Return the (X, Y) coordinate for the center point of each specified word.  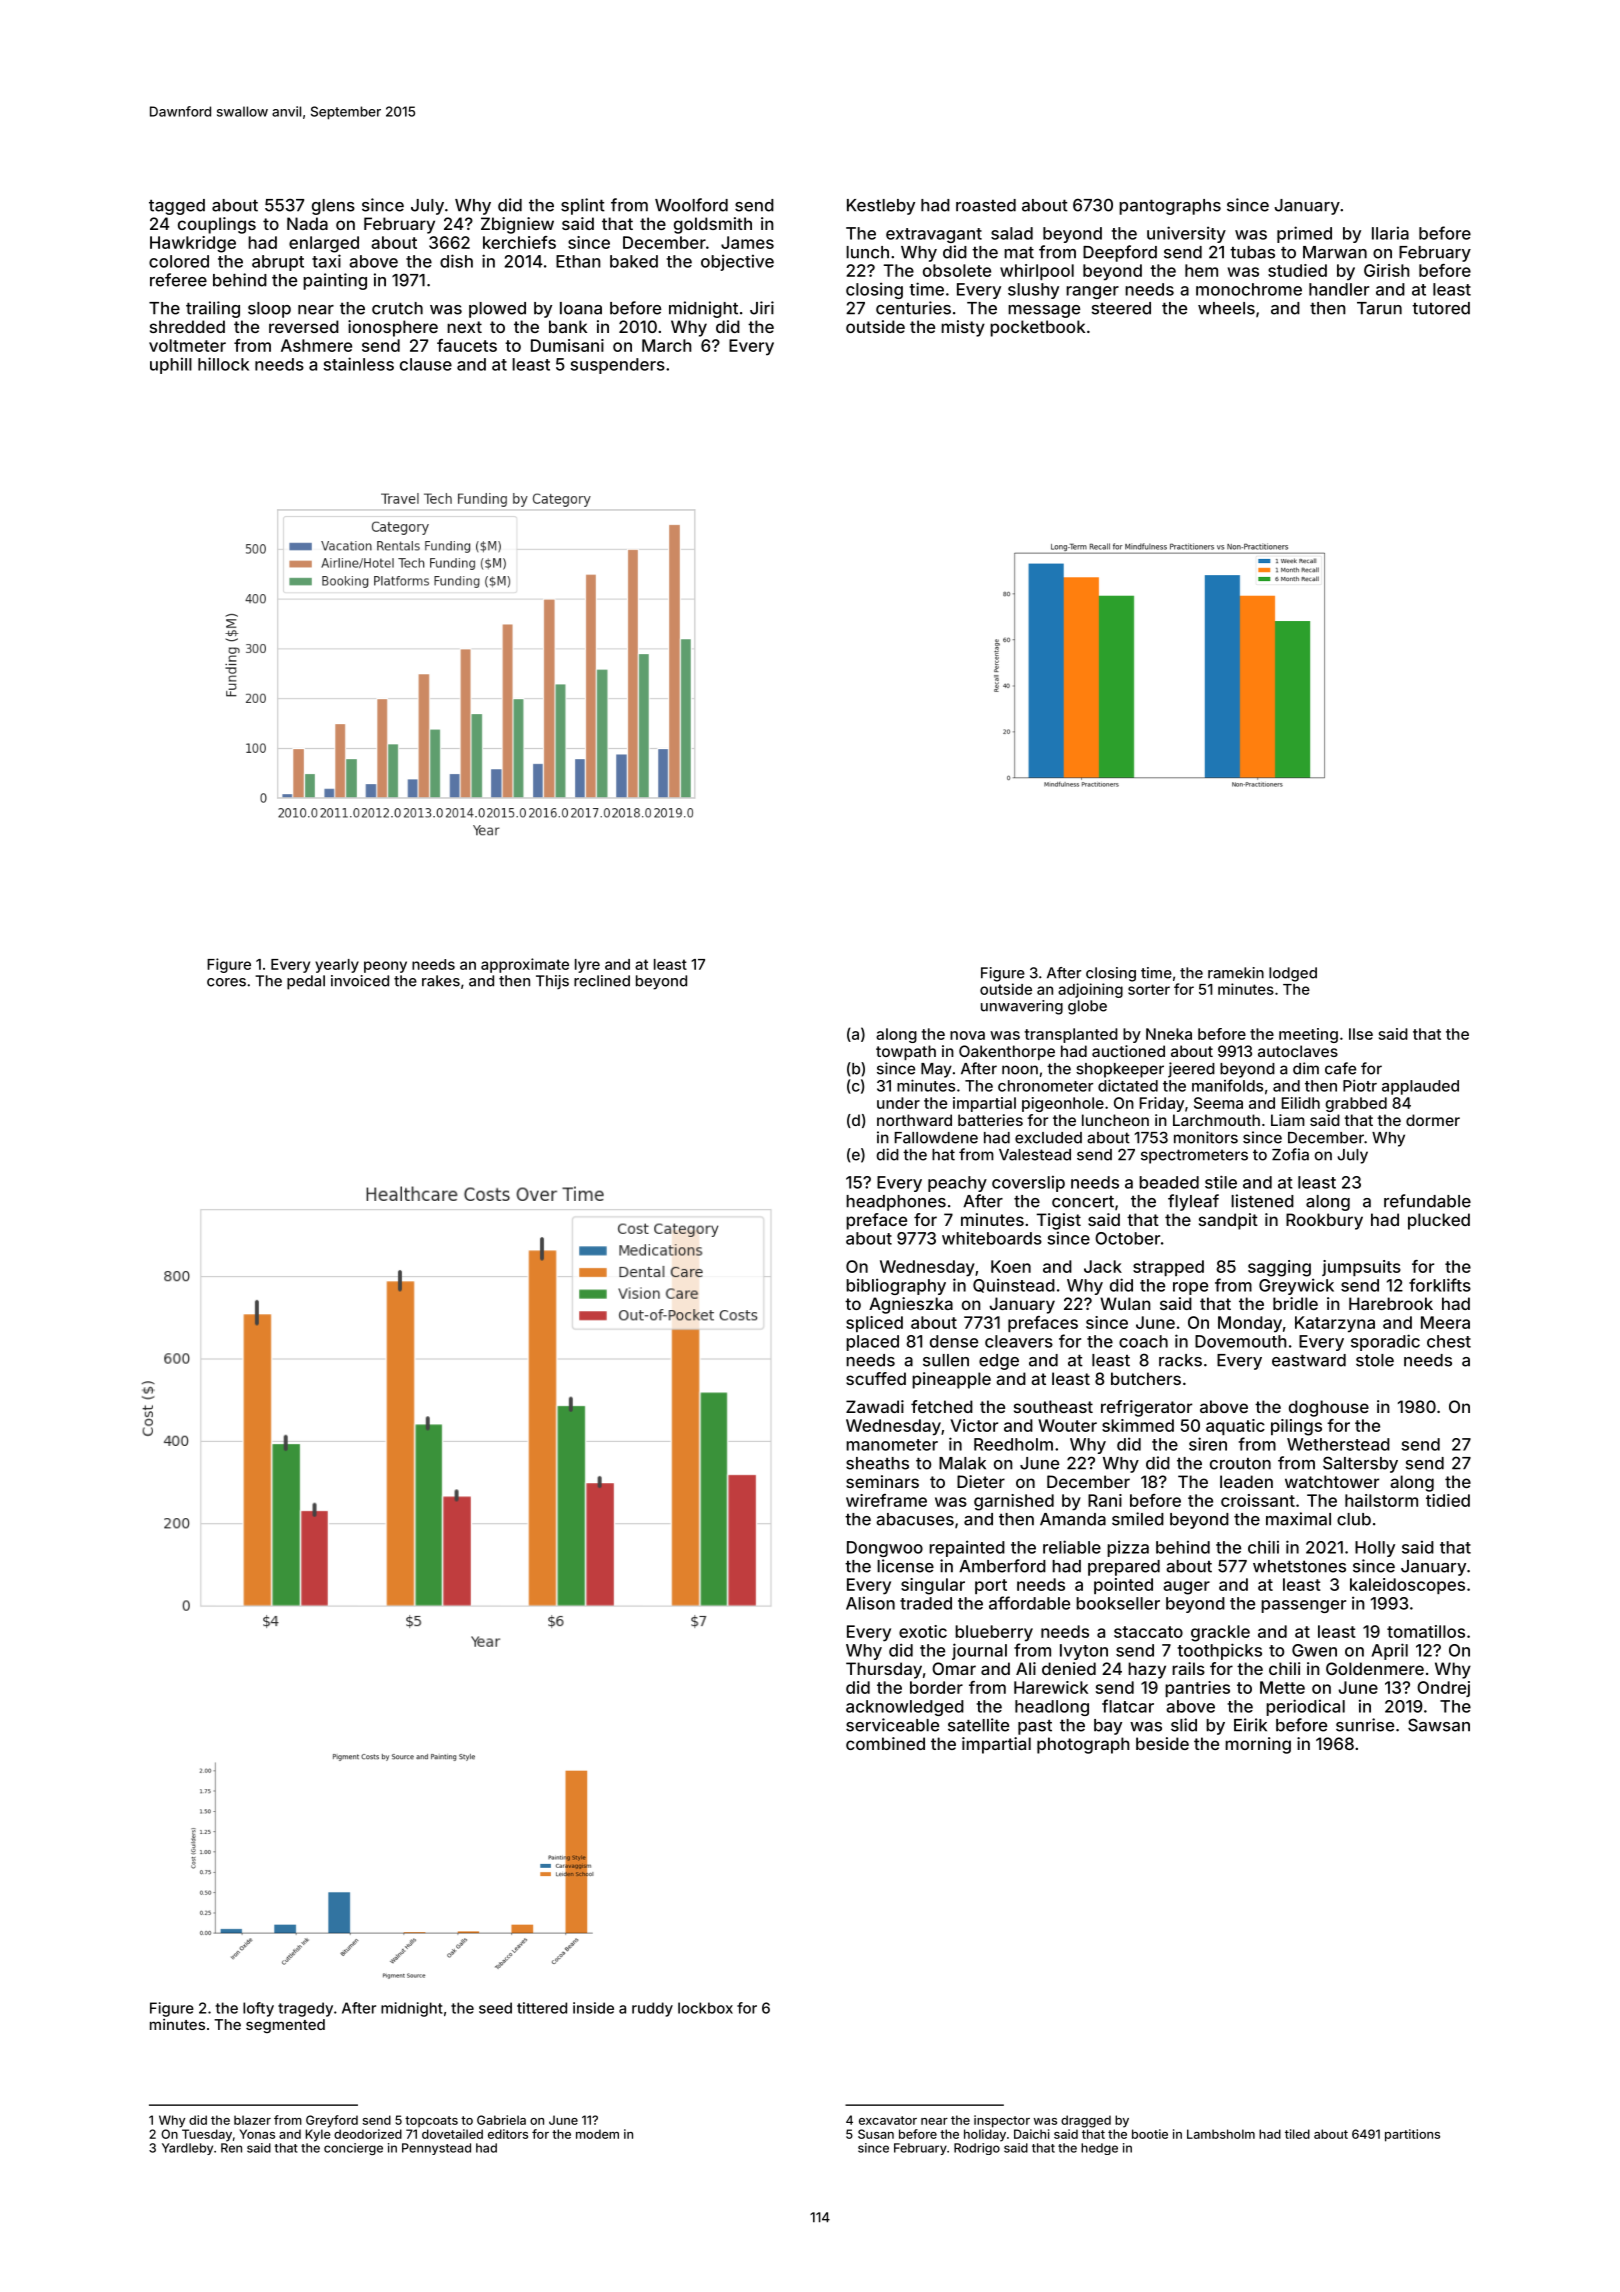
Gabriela (501, 2120)
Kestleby (881, 207)
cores (226, 982)
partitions (1412, 2135)
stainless (358, 364)
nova (967, 1035)
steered (1121, 308)
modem (597, 2134)
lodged (1293, 974)
